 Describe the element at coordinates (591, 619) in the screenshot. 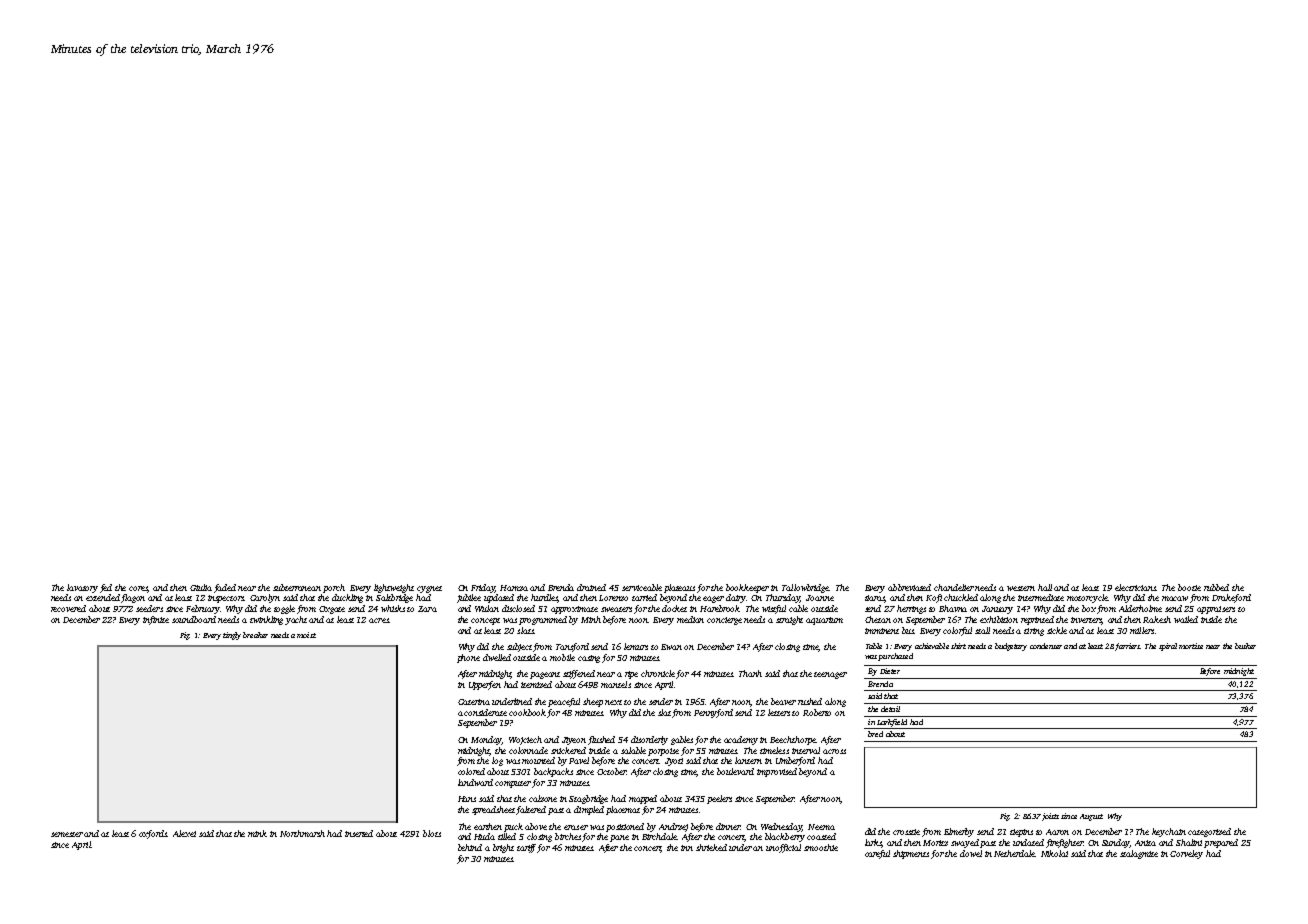

I see `Minh` at that location.
